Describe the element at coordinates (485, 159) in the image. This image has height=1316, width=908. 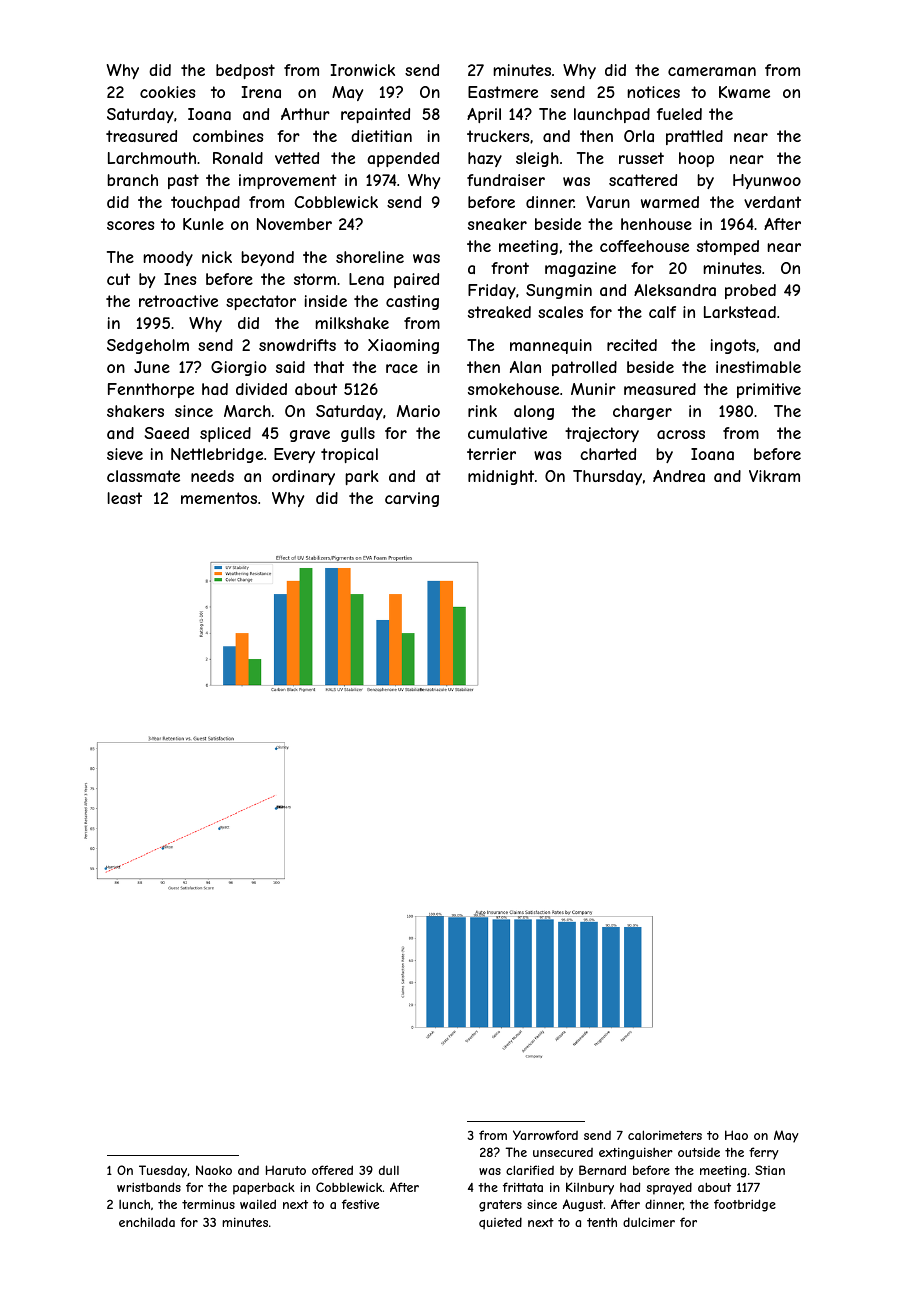
I see `hazy` at that location.
